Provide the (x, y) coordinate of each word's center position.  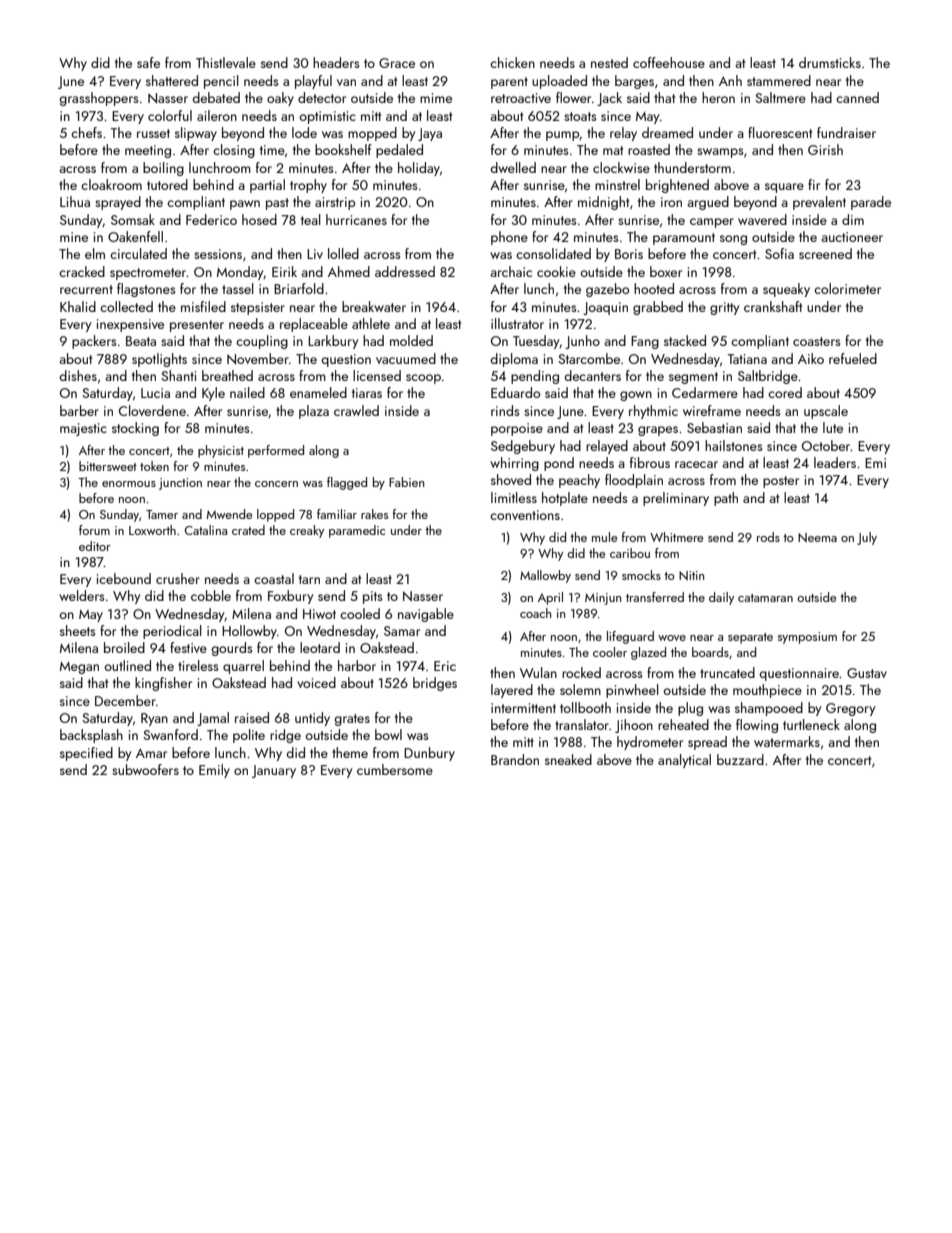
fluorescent (780, 132)
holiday (419, 169)
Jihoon (634, 726)
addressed (405, 271)
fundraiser (846, 132)
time (272, 150)
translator (582, 724)
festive (188, 647)
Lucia (155, 393)
